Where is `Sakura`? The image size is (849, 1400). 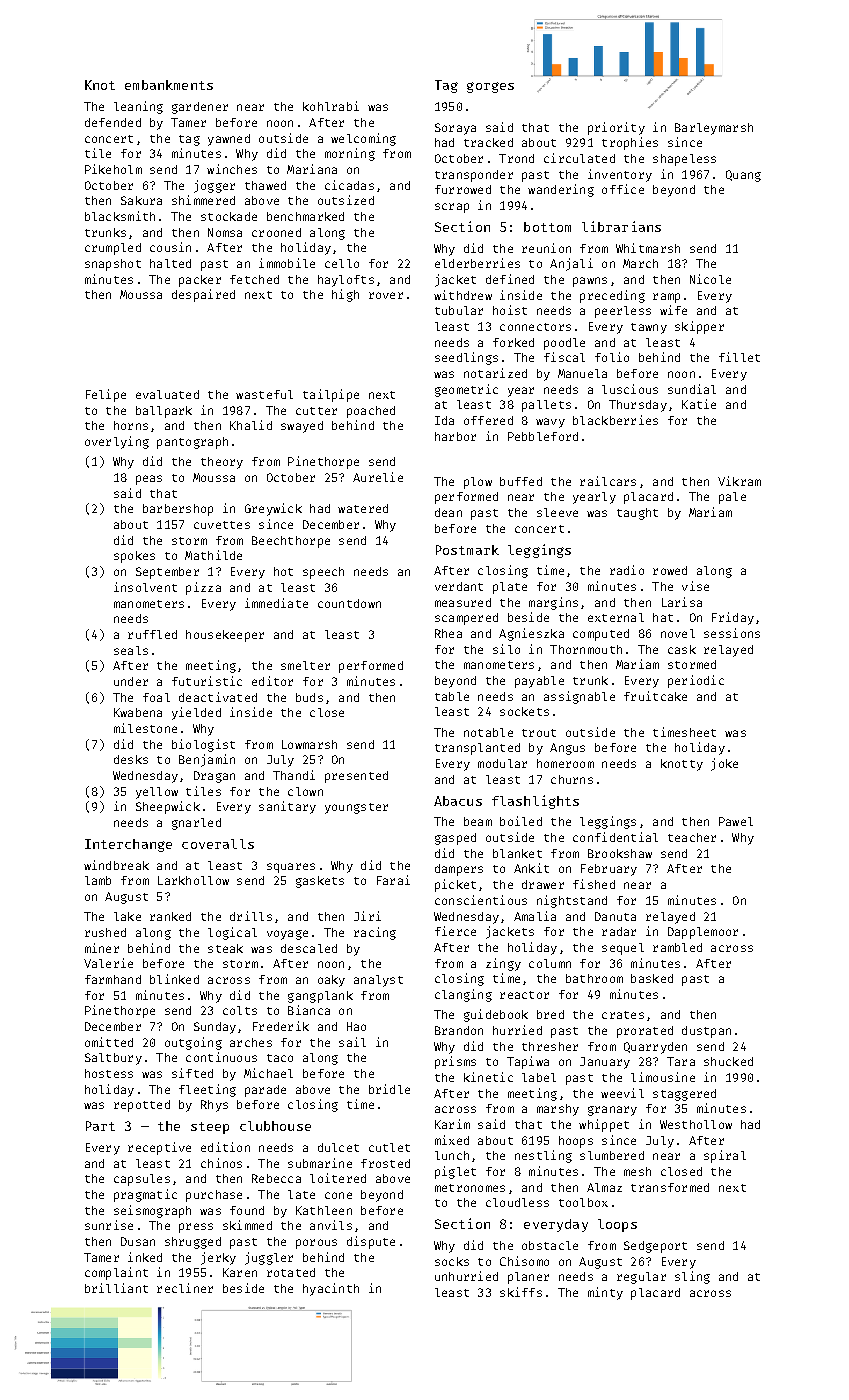
Sakura is located at coordinates (141, 200).
